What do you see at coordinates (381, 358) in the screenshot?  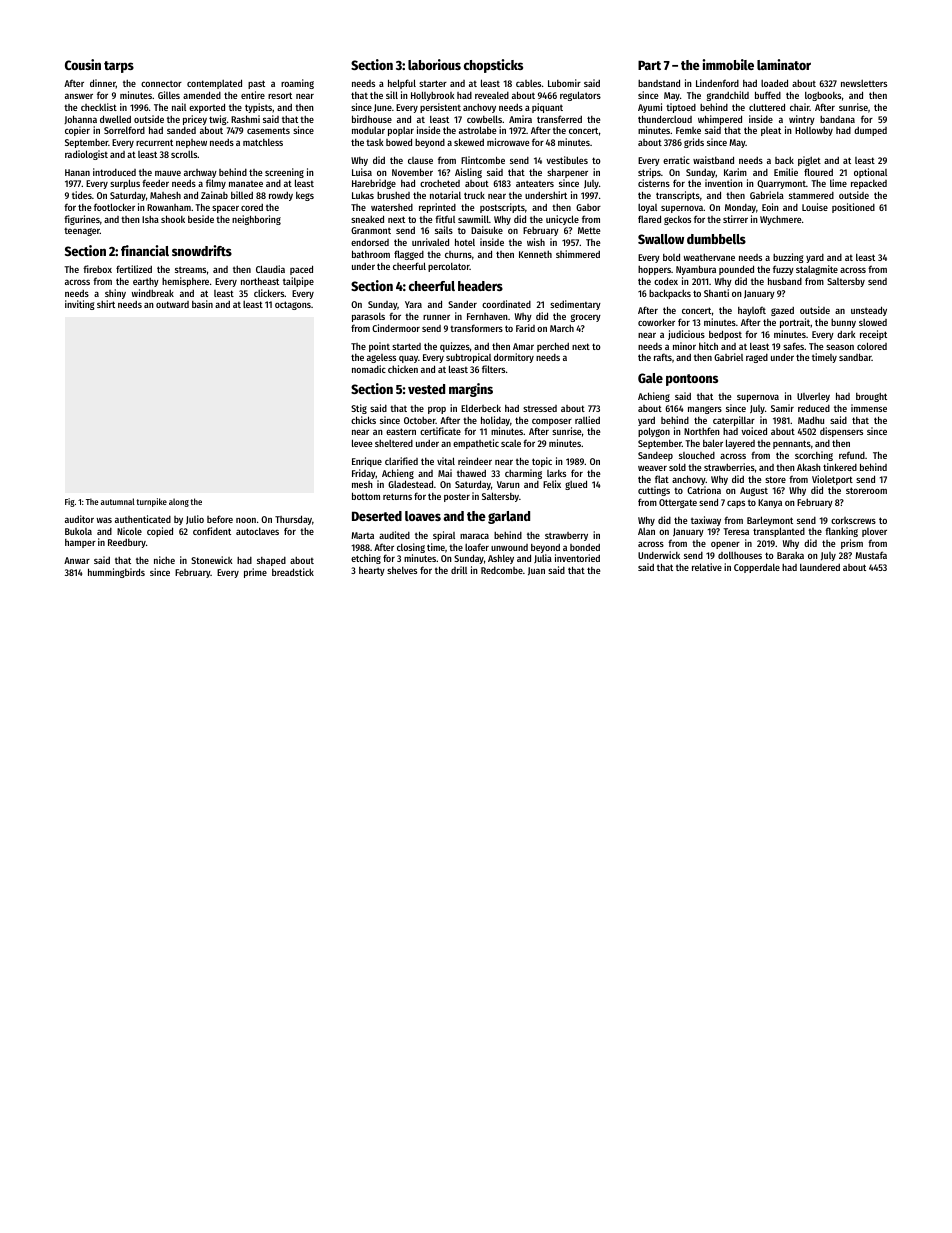 I see `ageless` at bounding box center [381, 358].
